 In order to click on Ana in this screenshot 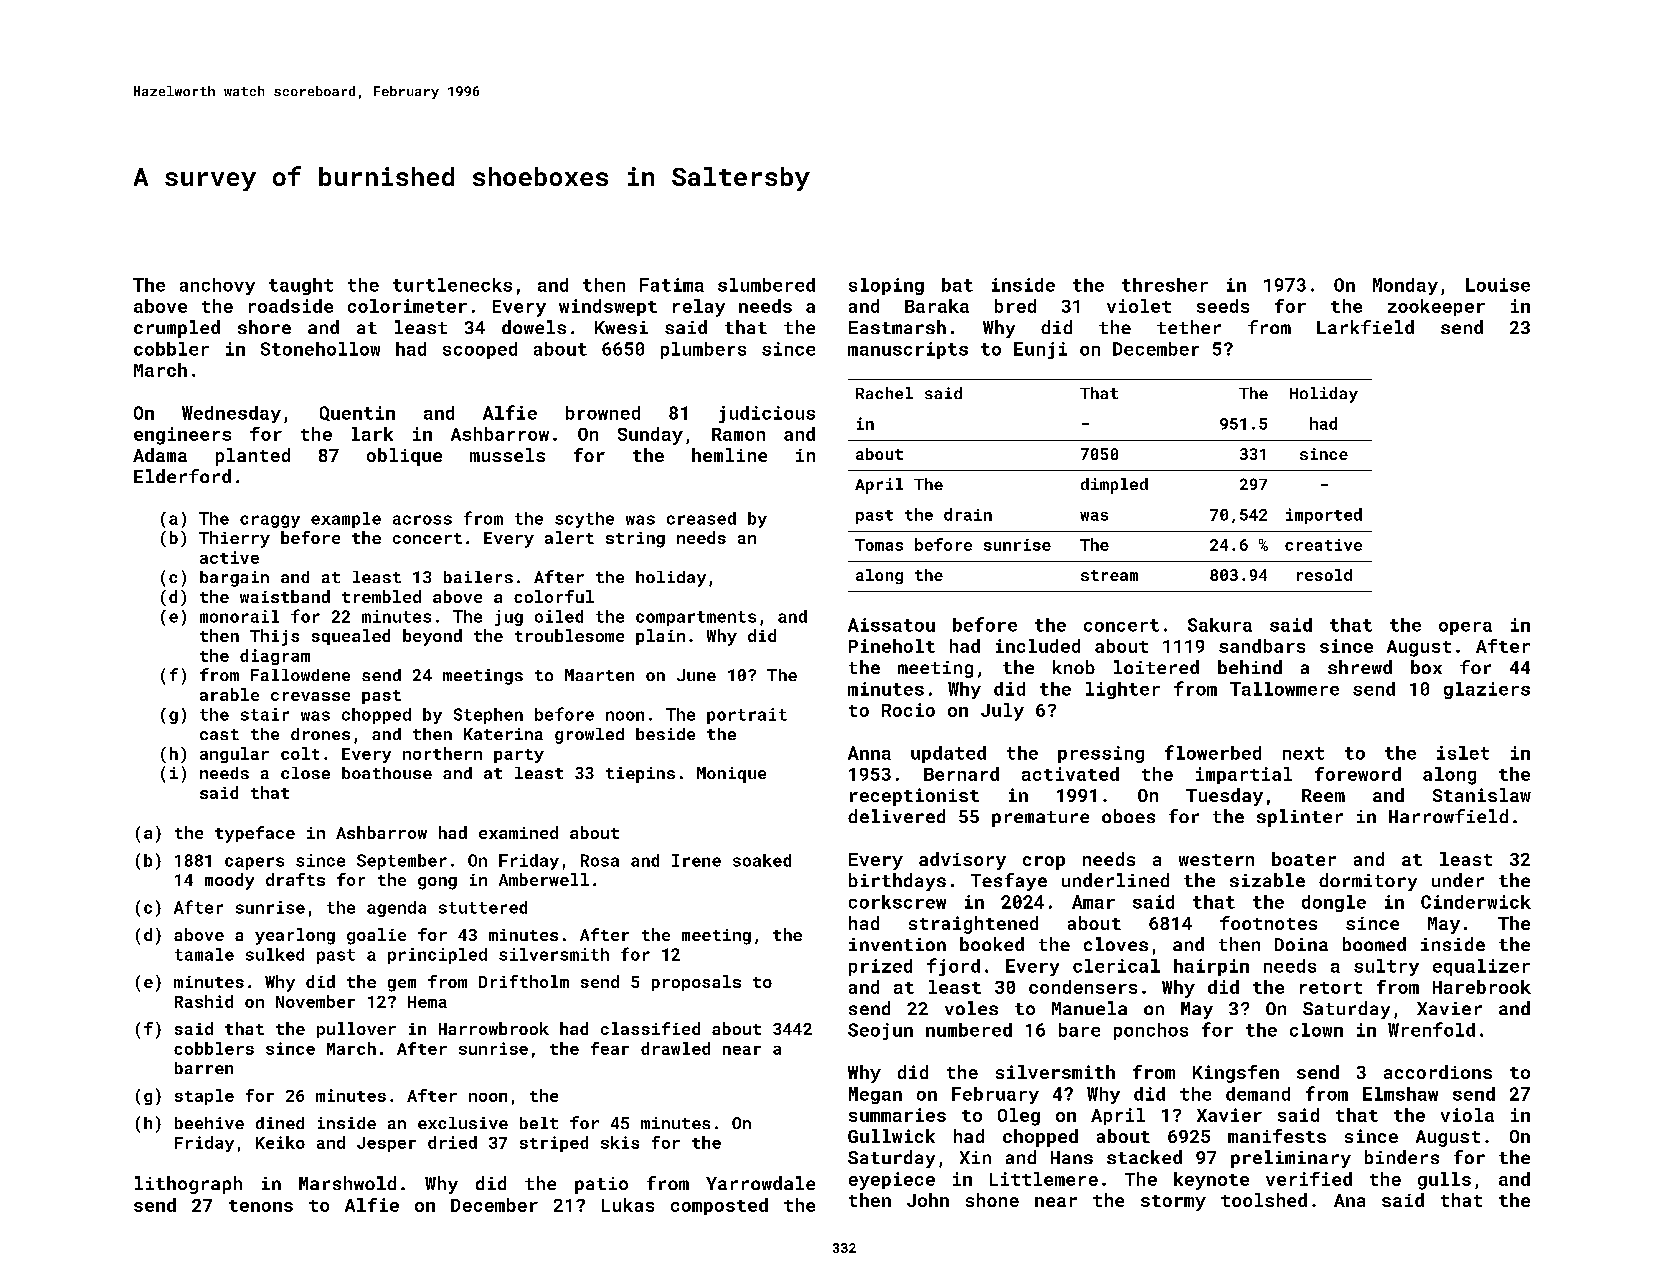, I will do `click(1349, 1200)`.
